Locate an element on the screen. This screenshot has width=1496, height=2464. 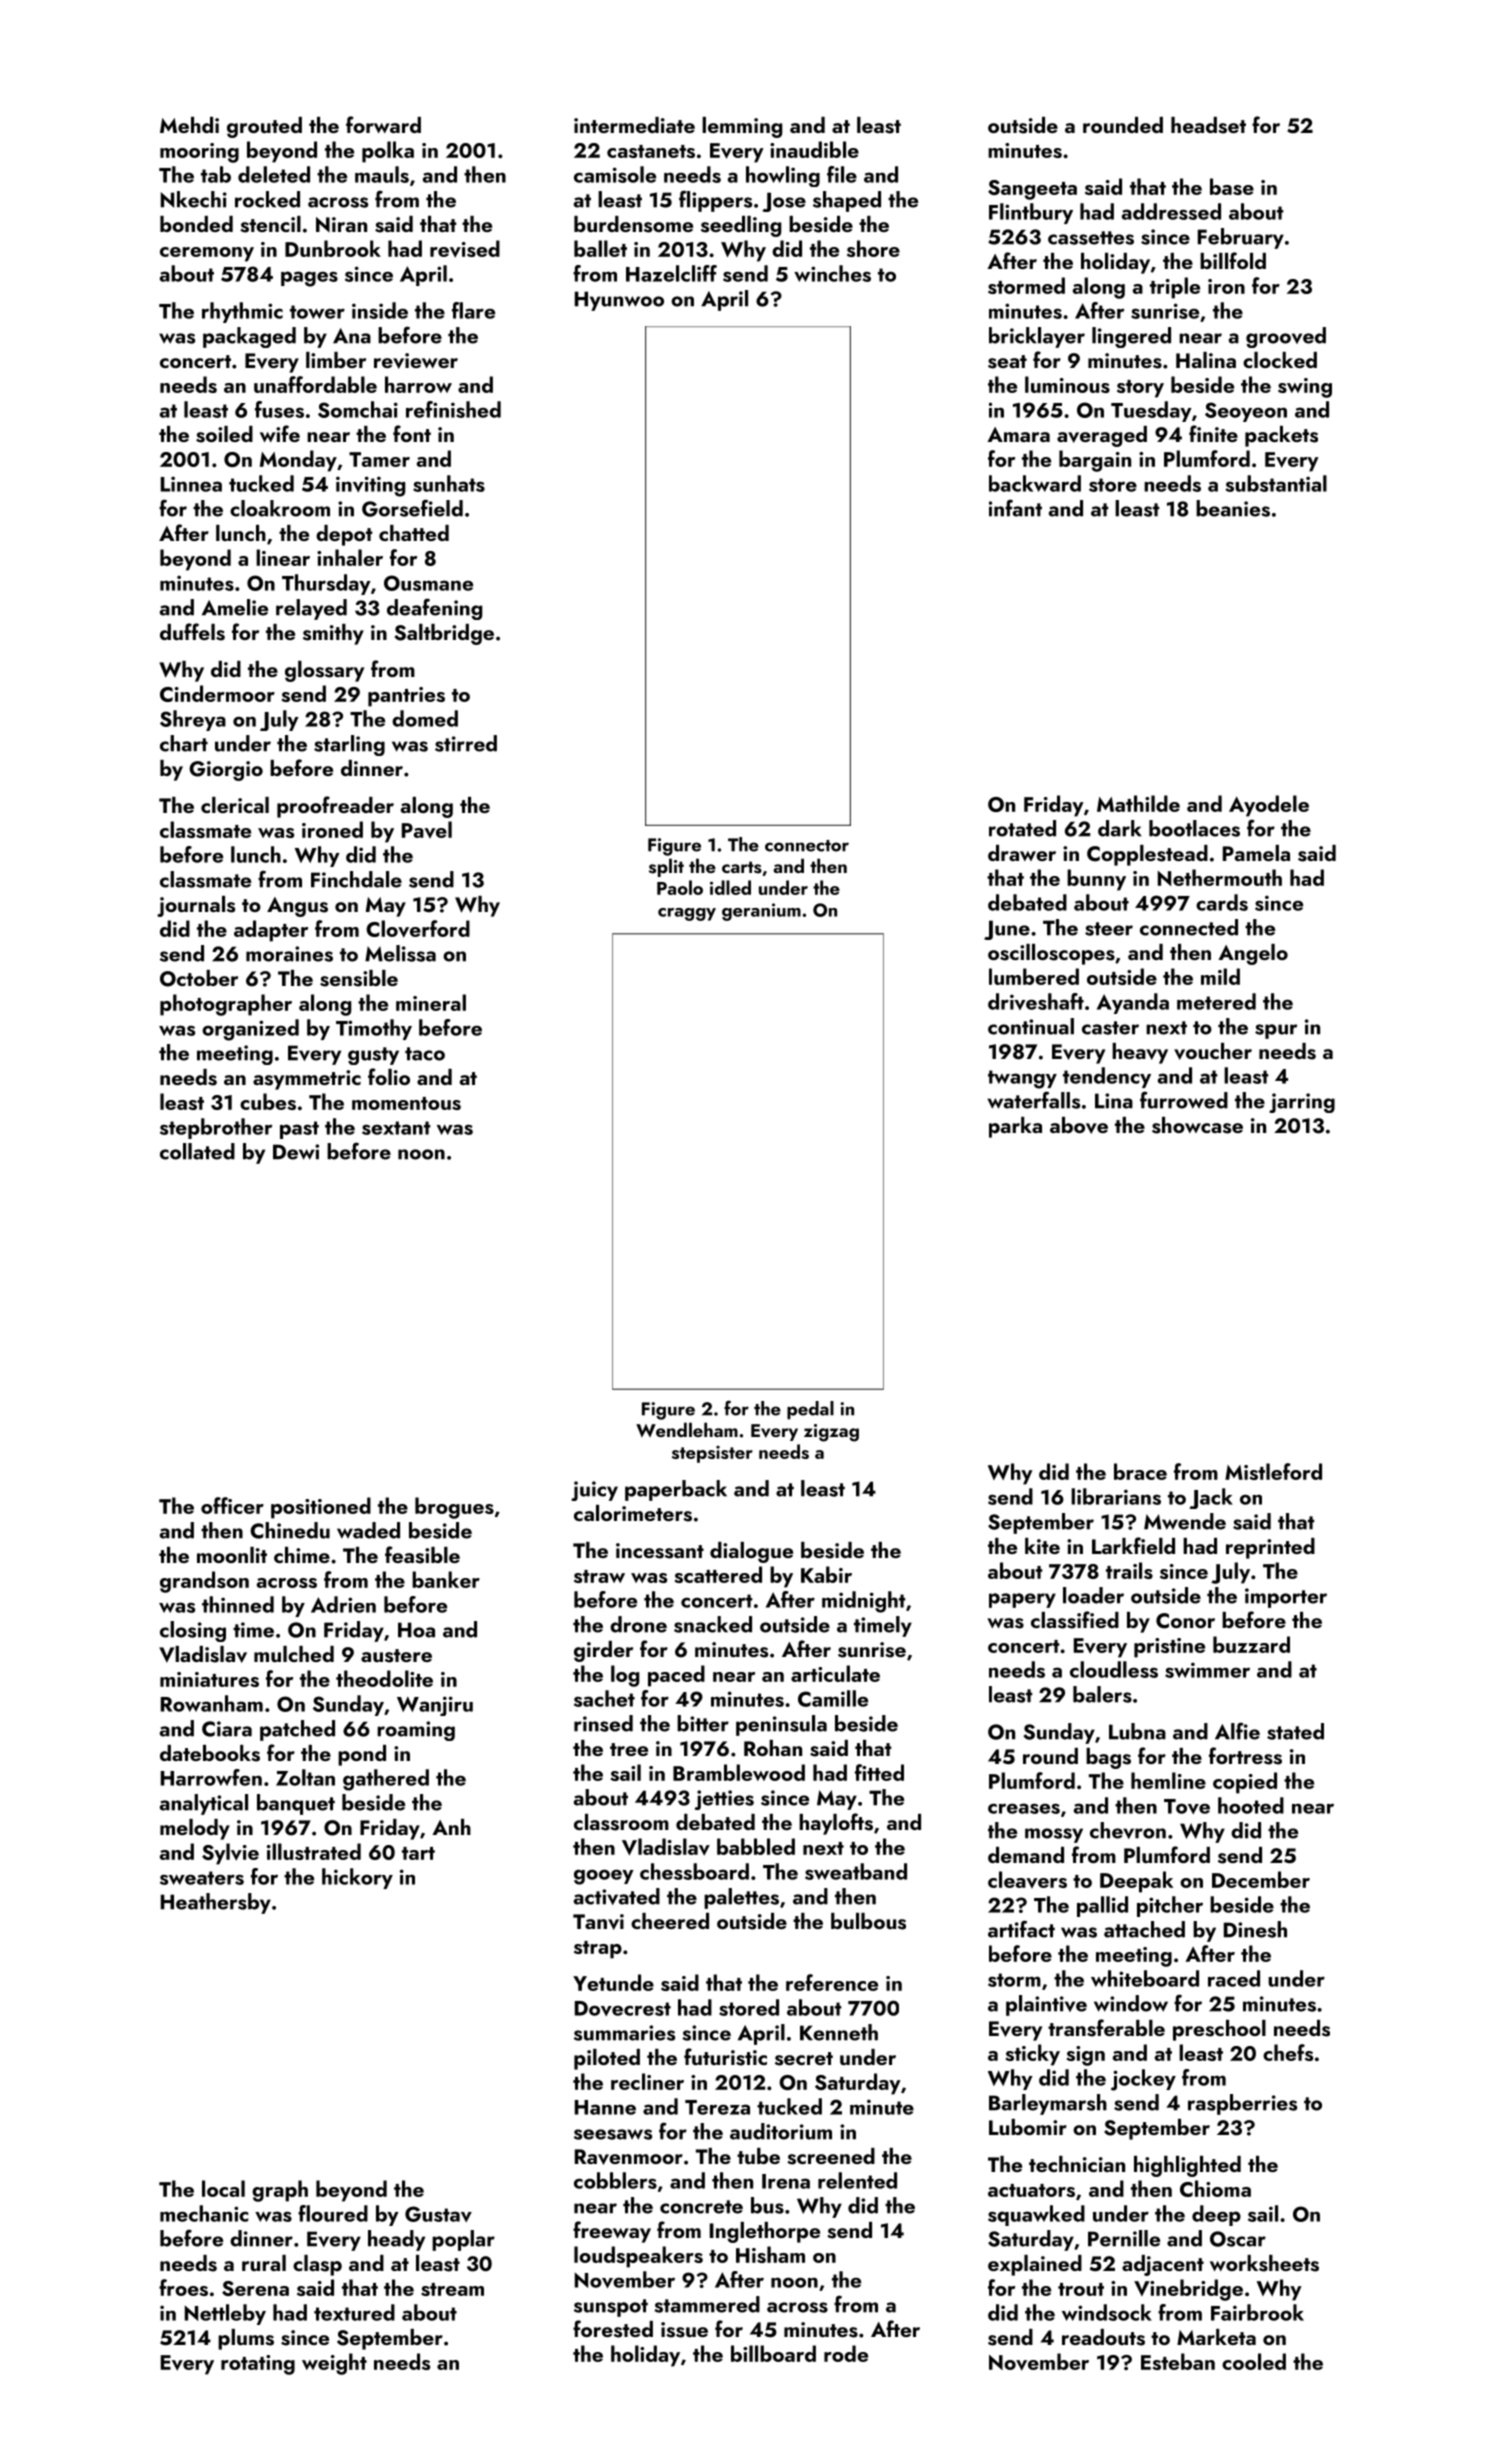
floured is located at coordinates (333, 2213).
